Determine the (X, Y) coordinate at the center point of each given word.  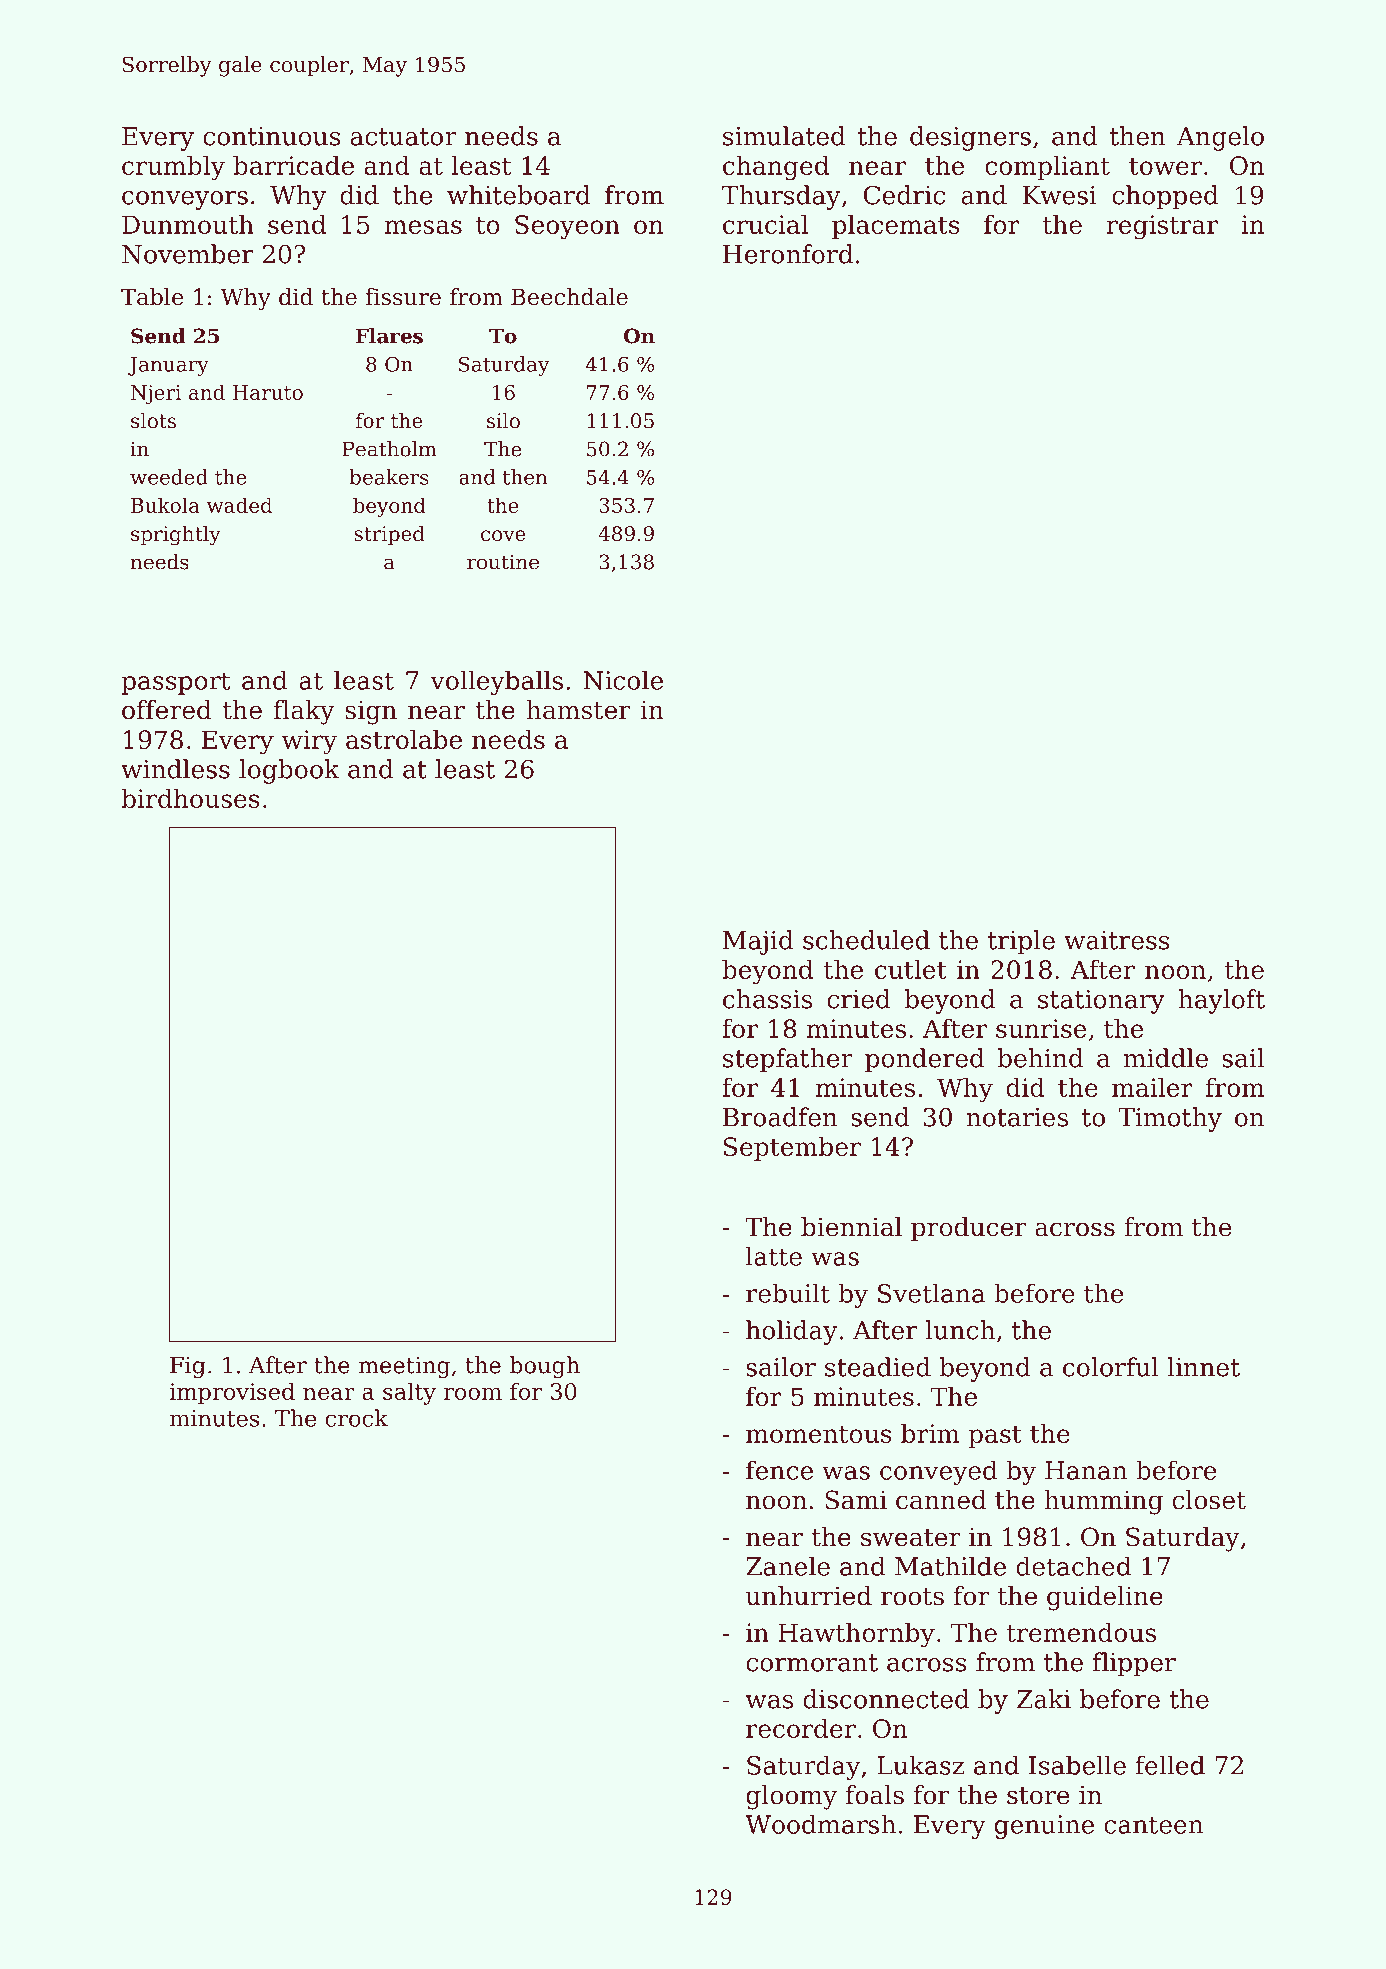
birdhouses (190, 798)
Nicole (623, 680)
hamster (578, 710)
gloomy (791, 1797)
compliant (1047, 167)
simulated (784, 136)
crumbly (173, 168)
